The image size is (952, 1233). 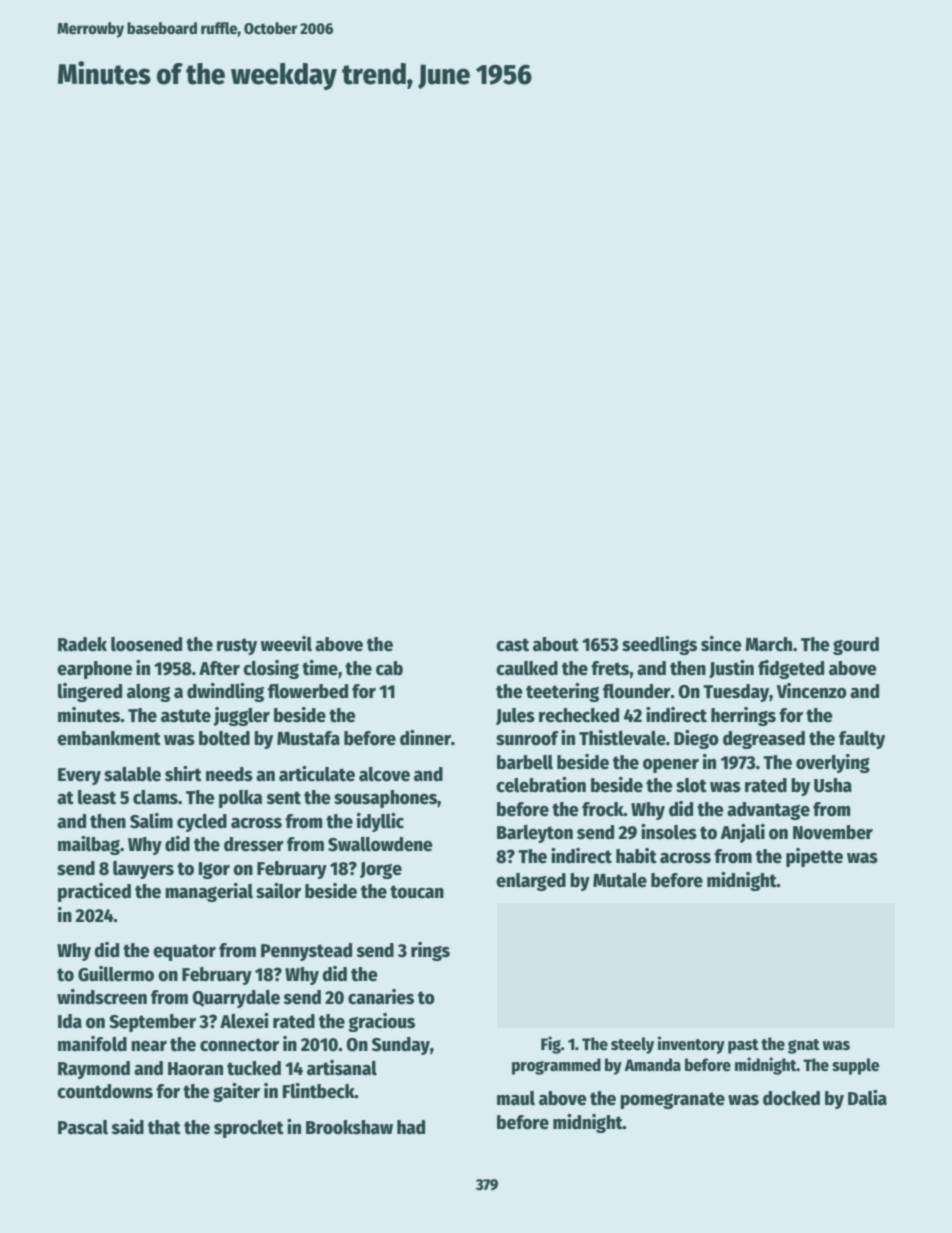 I want to click on managerial, so click(x=209, y=892).
